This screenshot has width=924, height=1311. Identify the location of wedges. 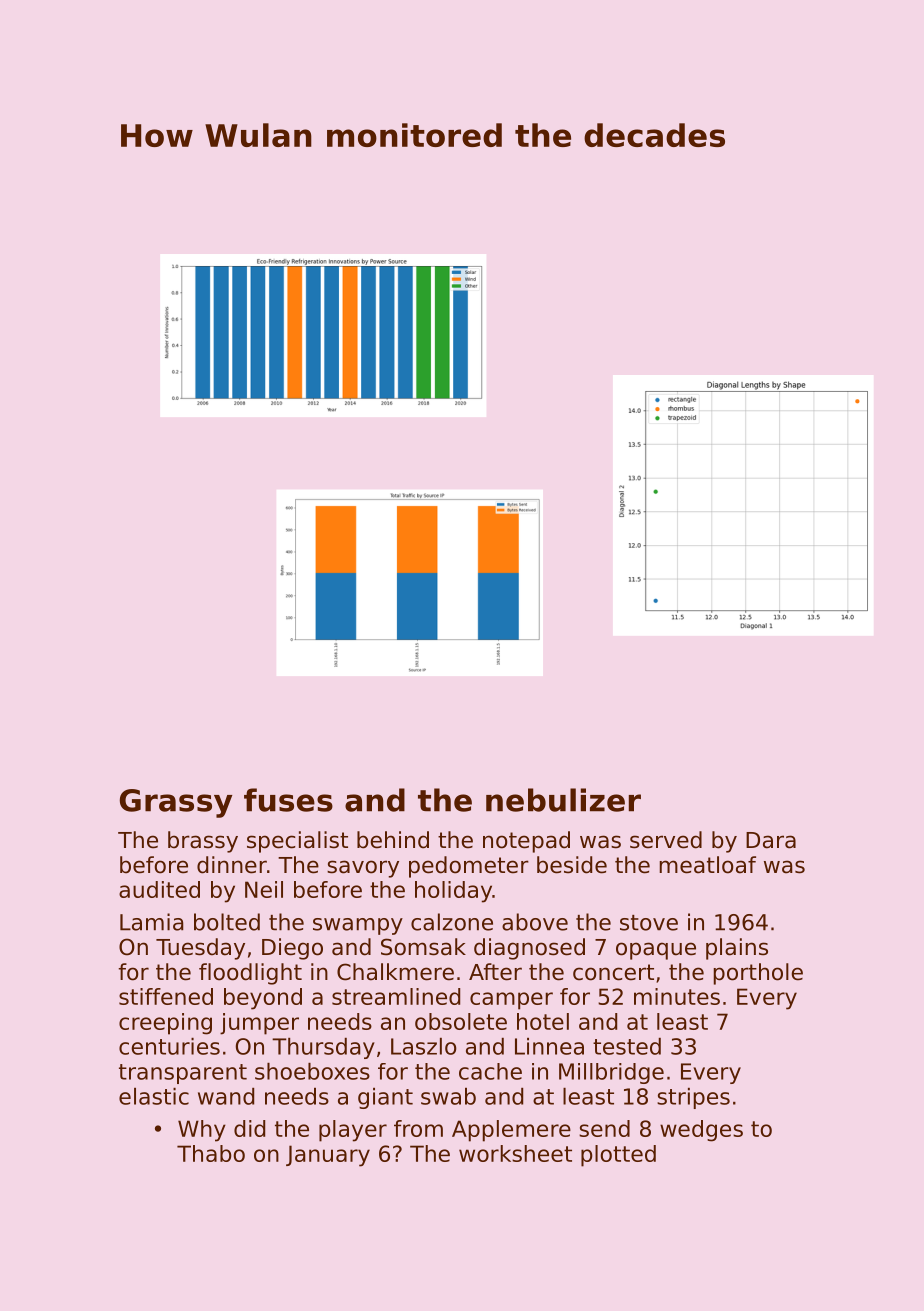
(701, 1131).
